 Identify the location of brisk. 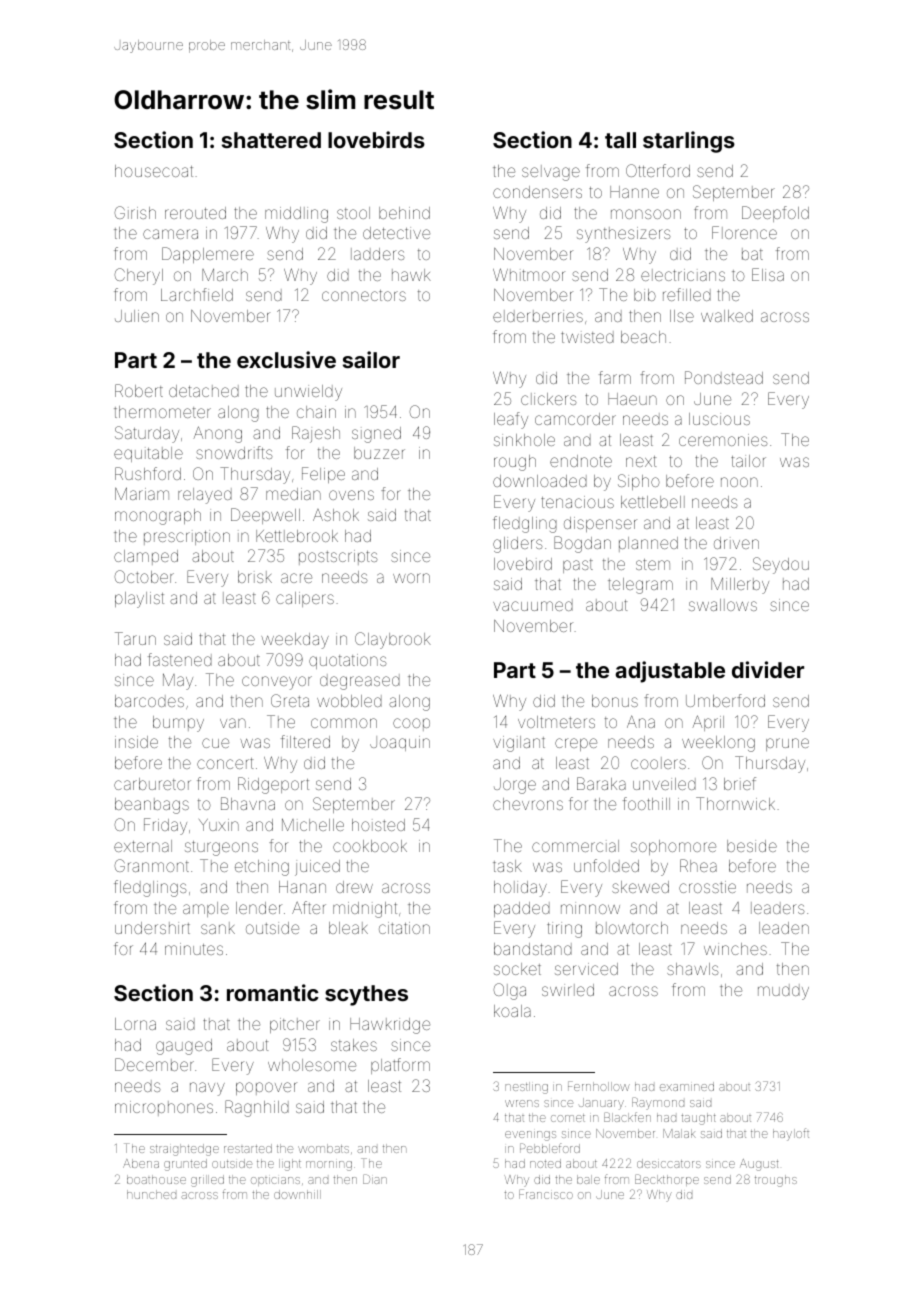
(255, 577).
